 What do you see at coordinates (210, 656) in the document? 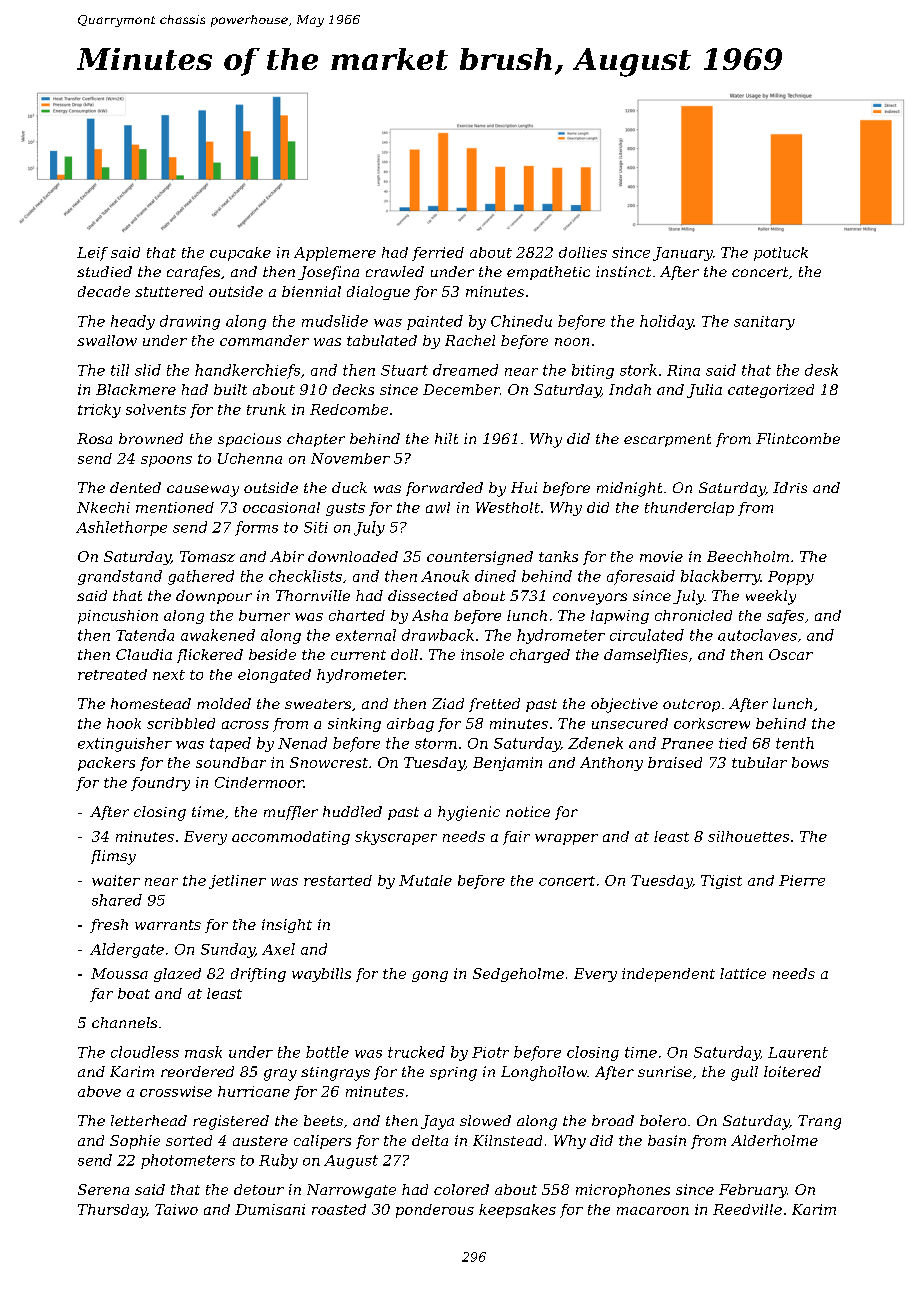
I see `flickered` at bounding box center [210, 656].
